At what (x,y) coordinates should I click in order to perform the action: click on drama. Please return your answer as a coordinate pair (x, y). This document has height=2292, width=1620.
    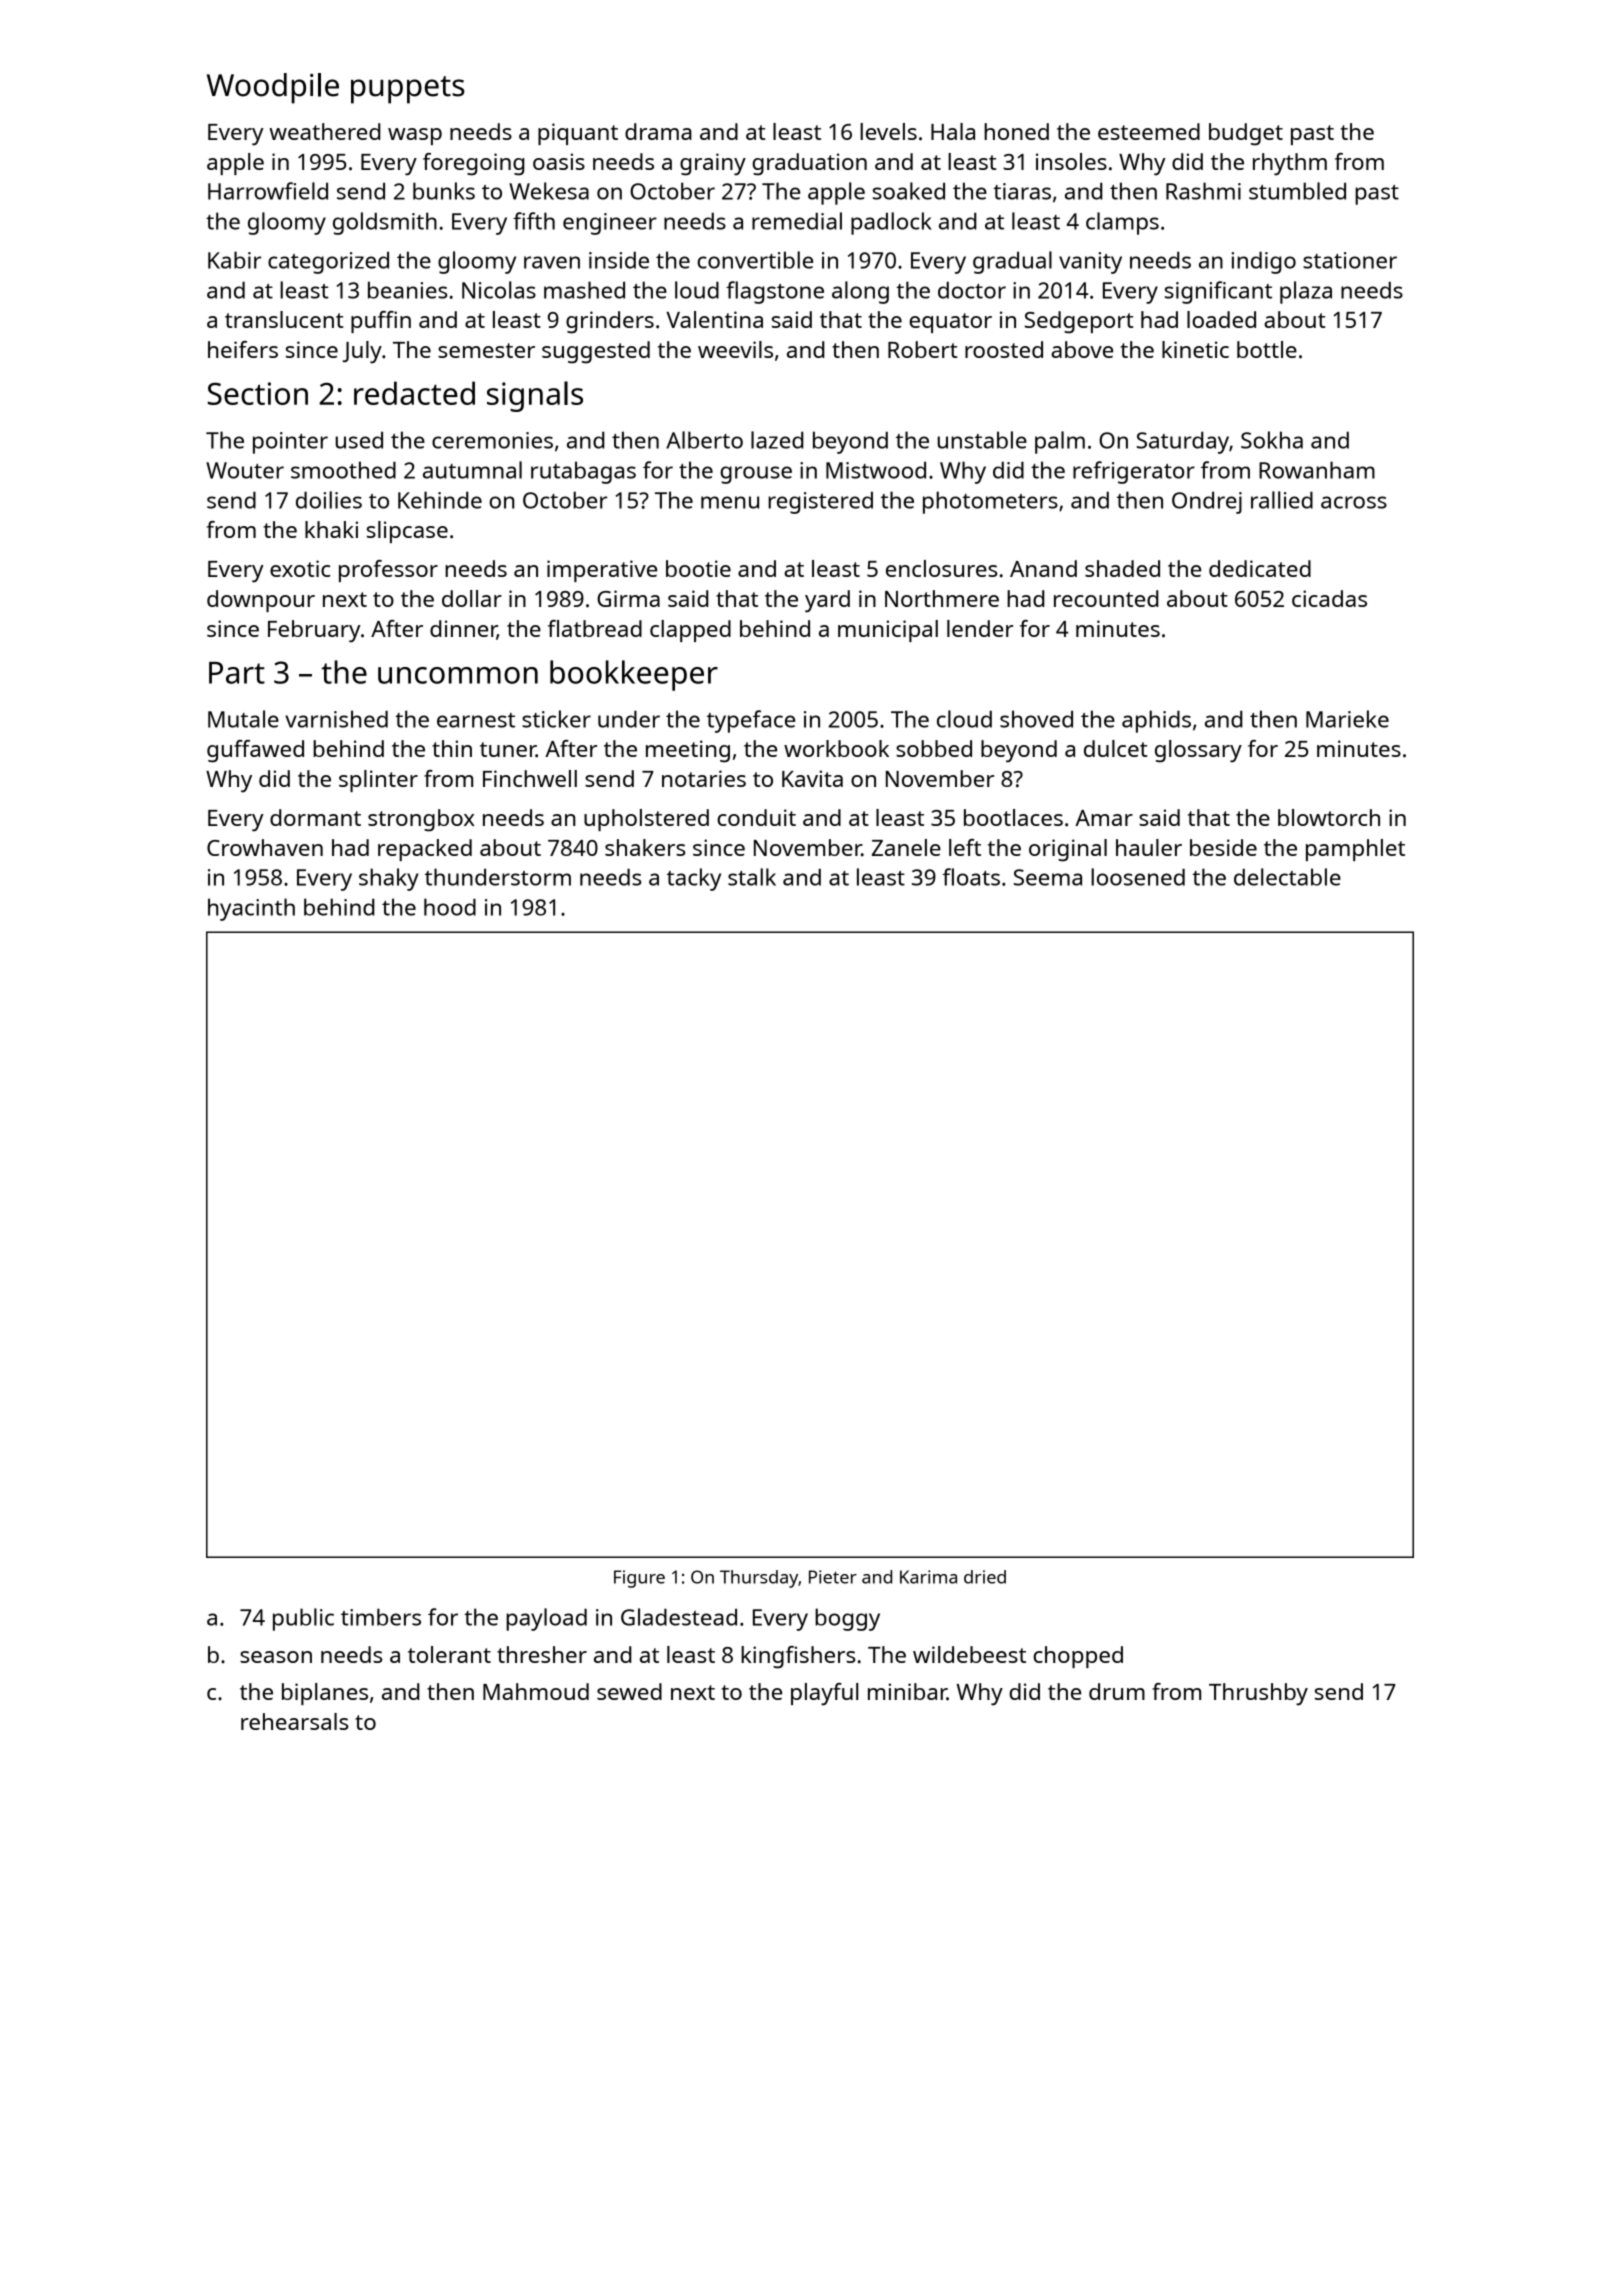
    Looking at the image, I should click on (658, 131).
